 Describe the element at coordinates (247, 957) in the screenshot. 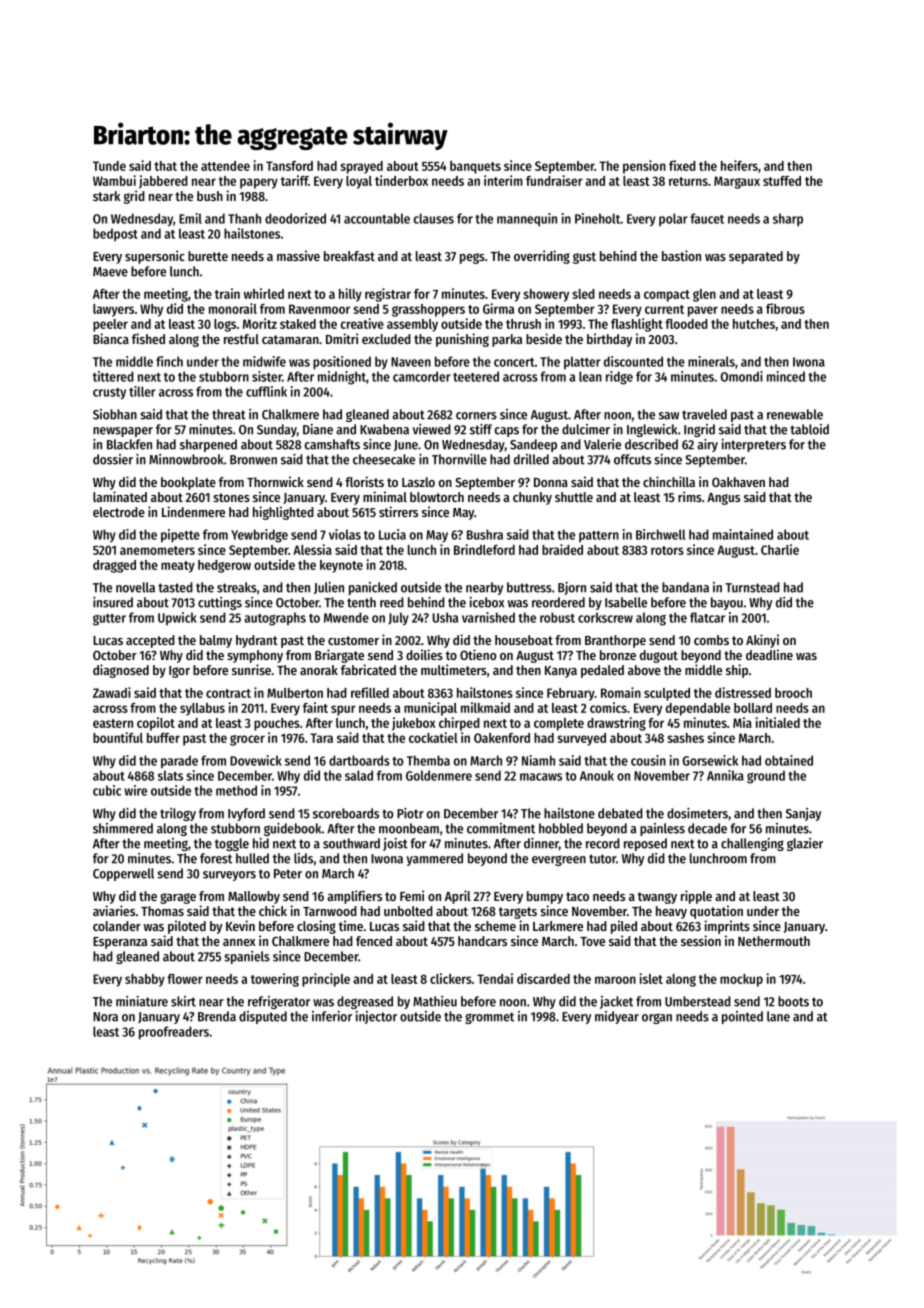

I see `spaniels` at that location.
